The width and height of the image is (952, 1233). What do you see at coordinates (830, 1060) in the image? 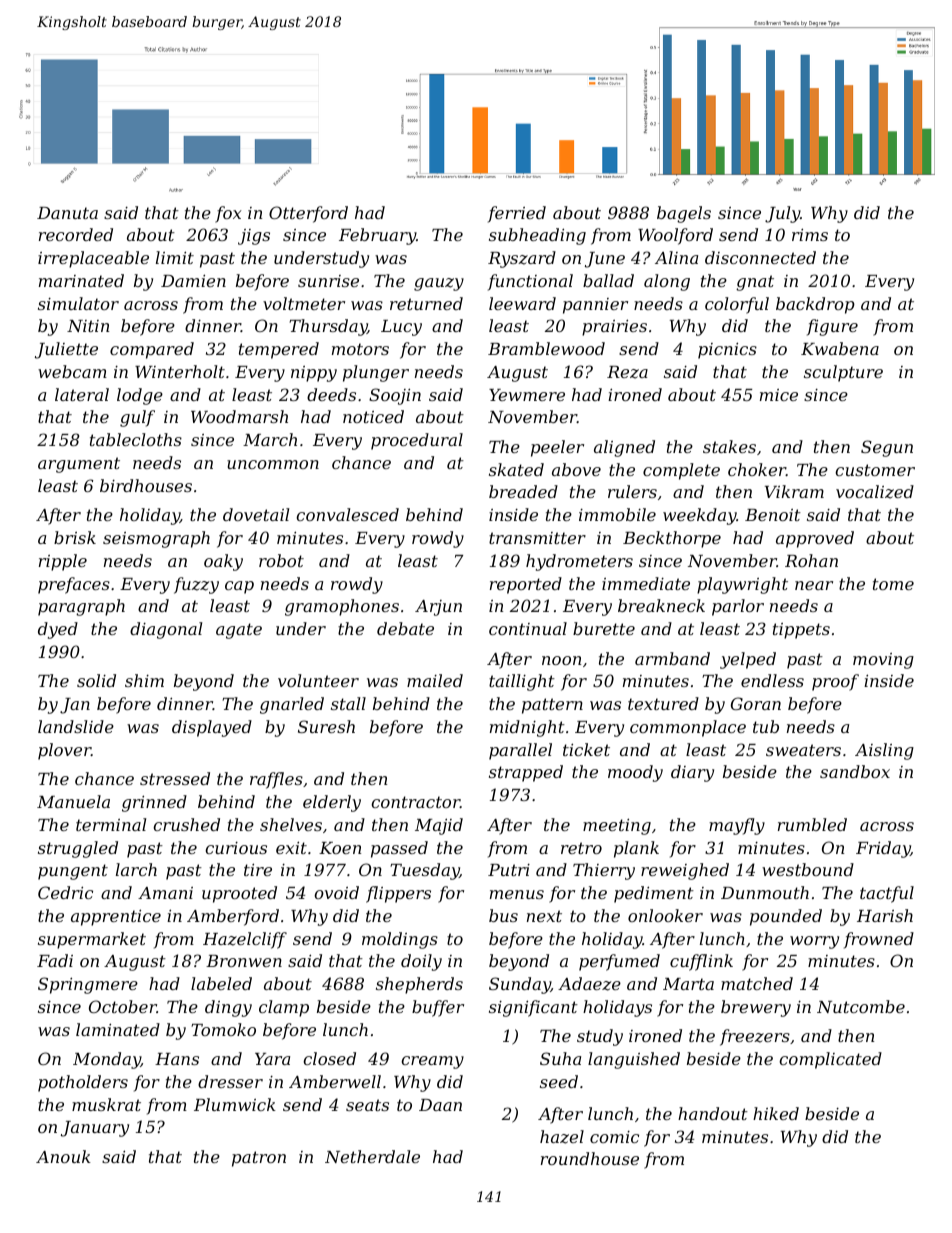
I see `complicated` at bounding box center [830, 1060].
